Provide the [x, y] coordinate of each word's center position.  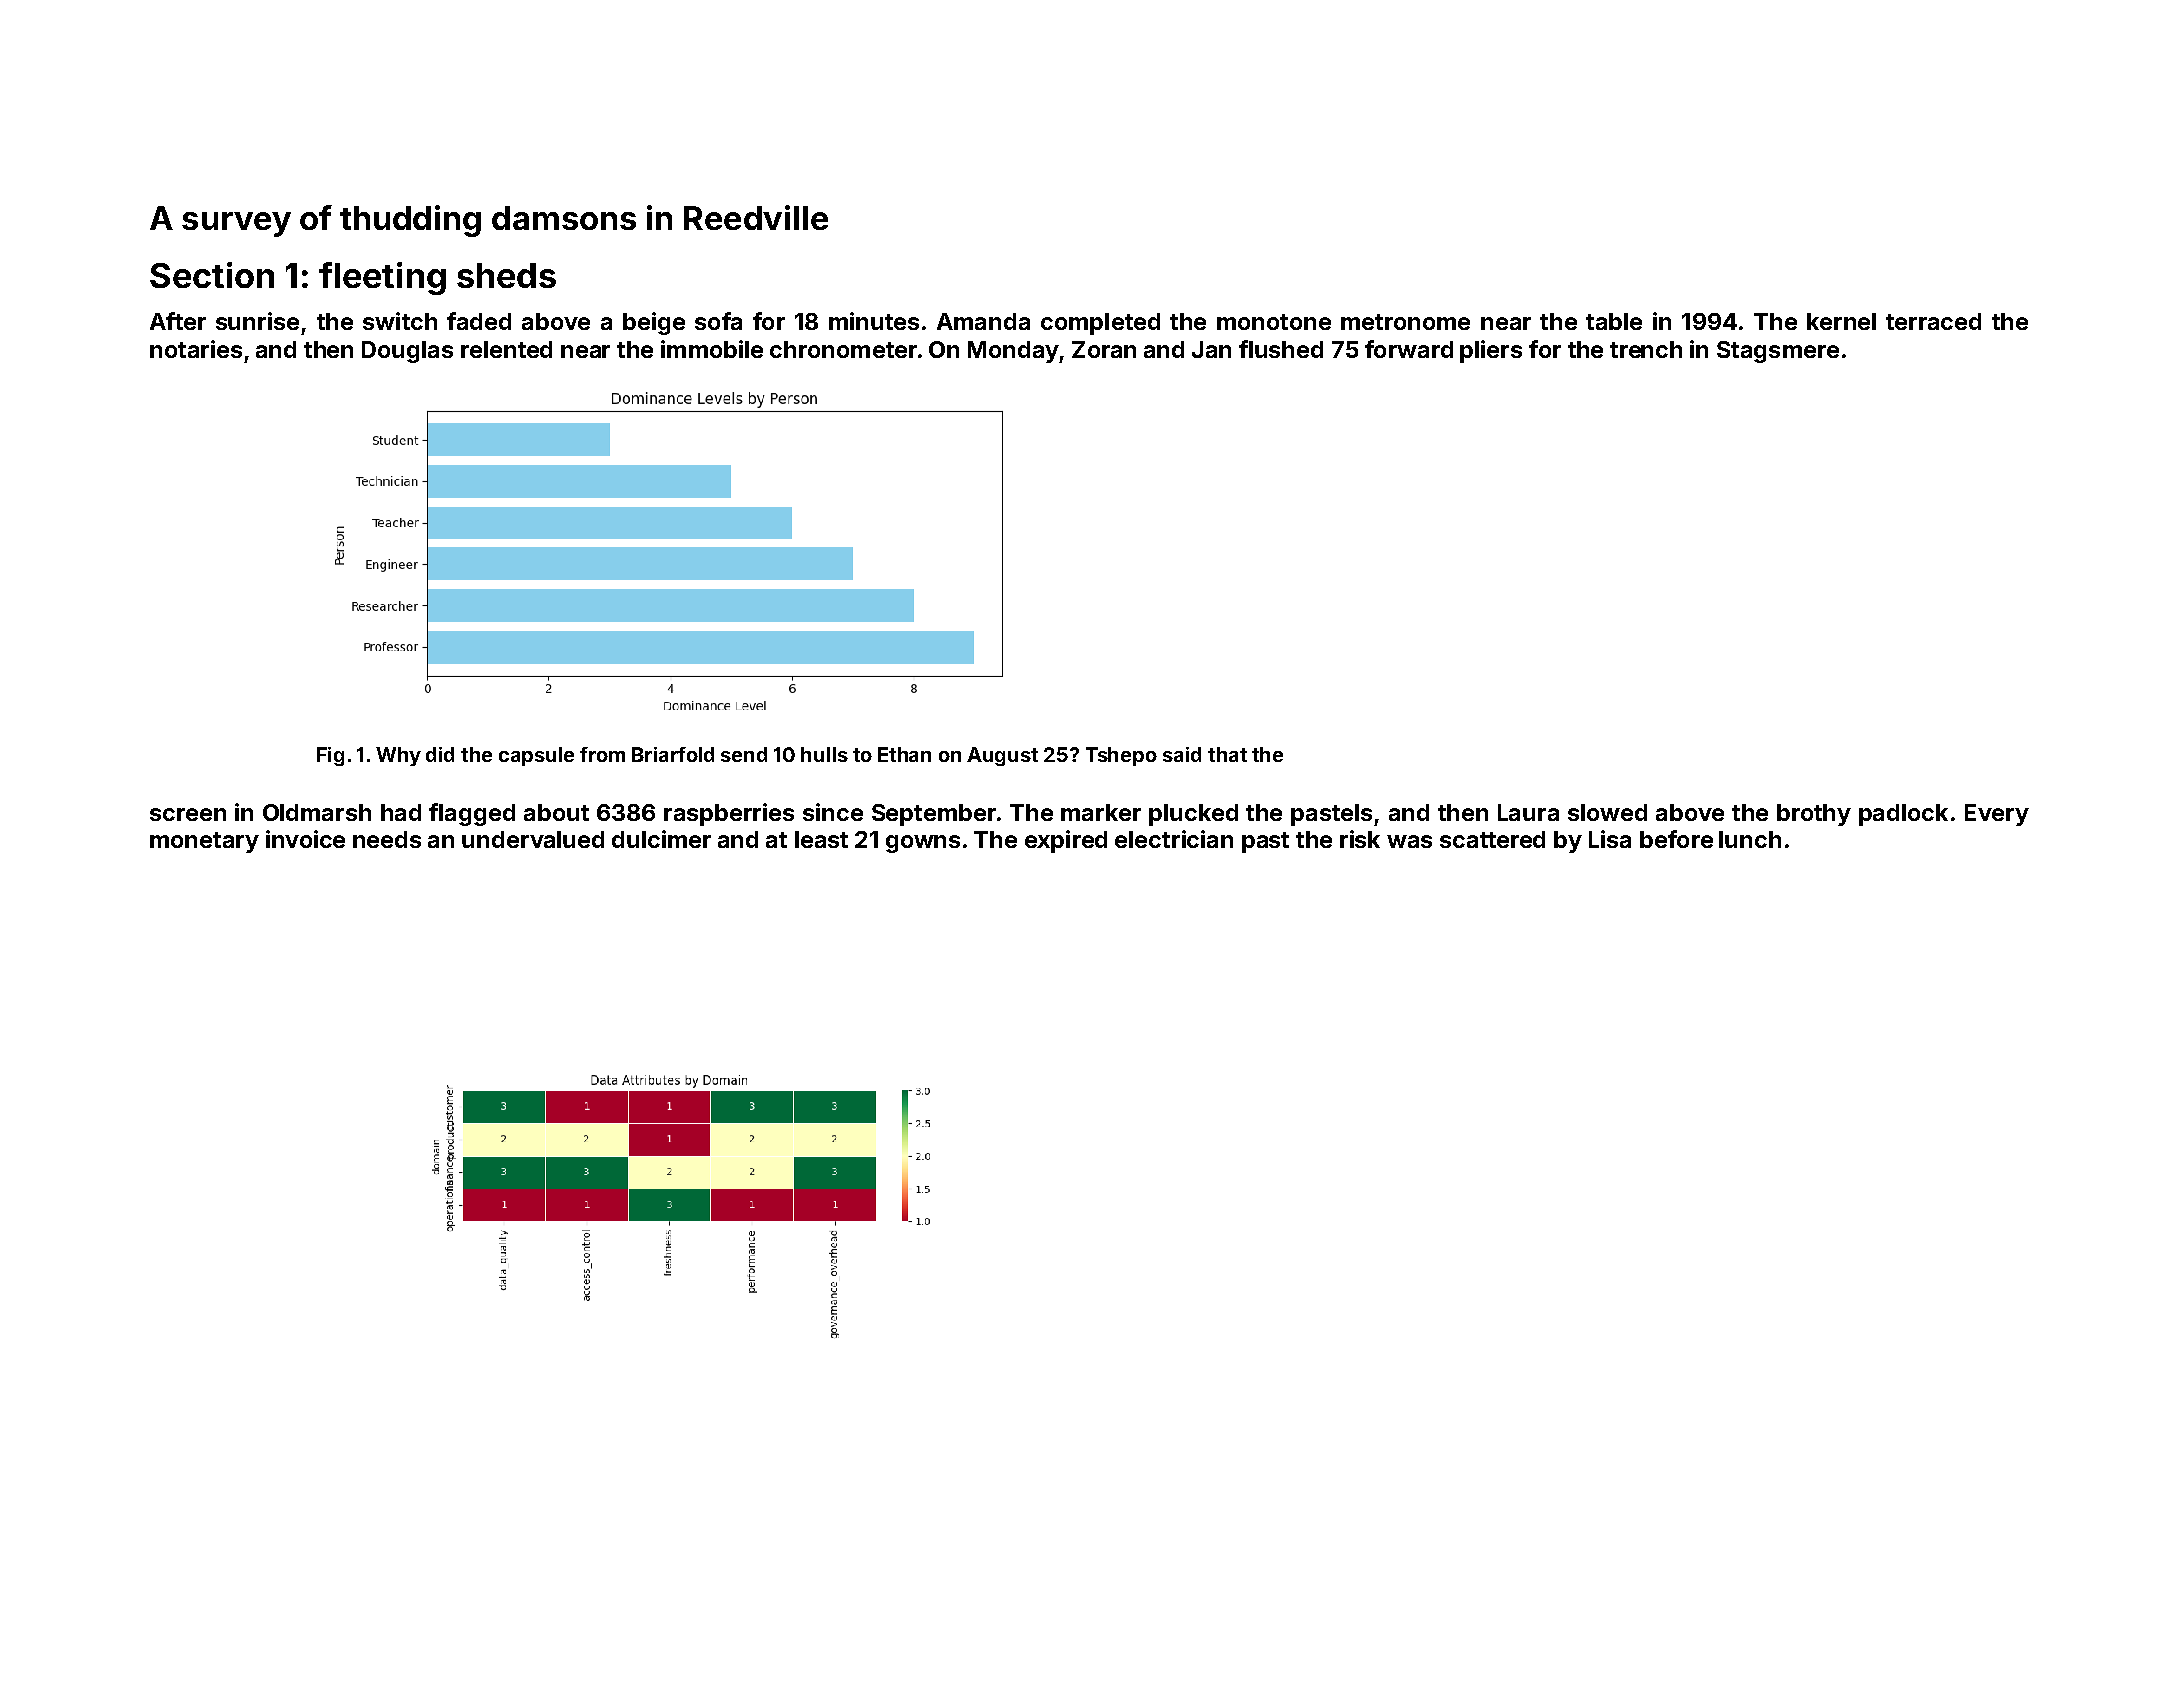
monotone [1274, 322]
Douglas [407, 352]
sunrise [257, 321]
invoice [305, 839]
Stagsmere [1778, 352]
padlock [1903, 815]
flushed [1281, 349]
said [1182, 754]
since [833, 812]
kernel [1841, 321]
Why [398, 756]
